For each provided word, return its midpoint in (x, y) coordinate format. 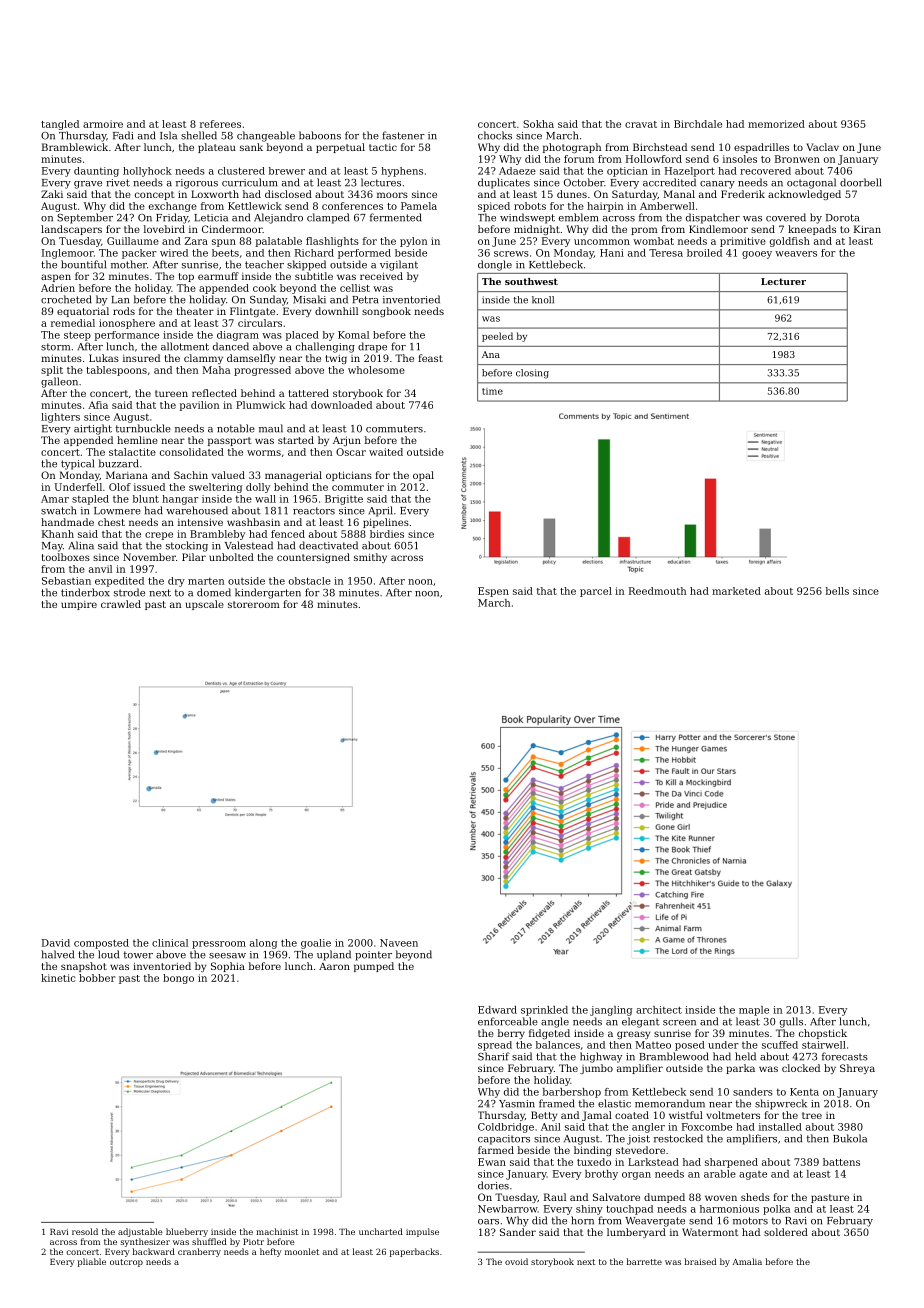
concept (154, 195)
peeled (497, 337)
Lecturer (783, 281)
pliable (92, 1262)
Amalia (747, 1261)
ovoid (516, 1261)
